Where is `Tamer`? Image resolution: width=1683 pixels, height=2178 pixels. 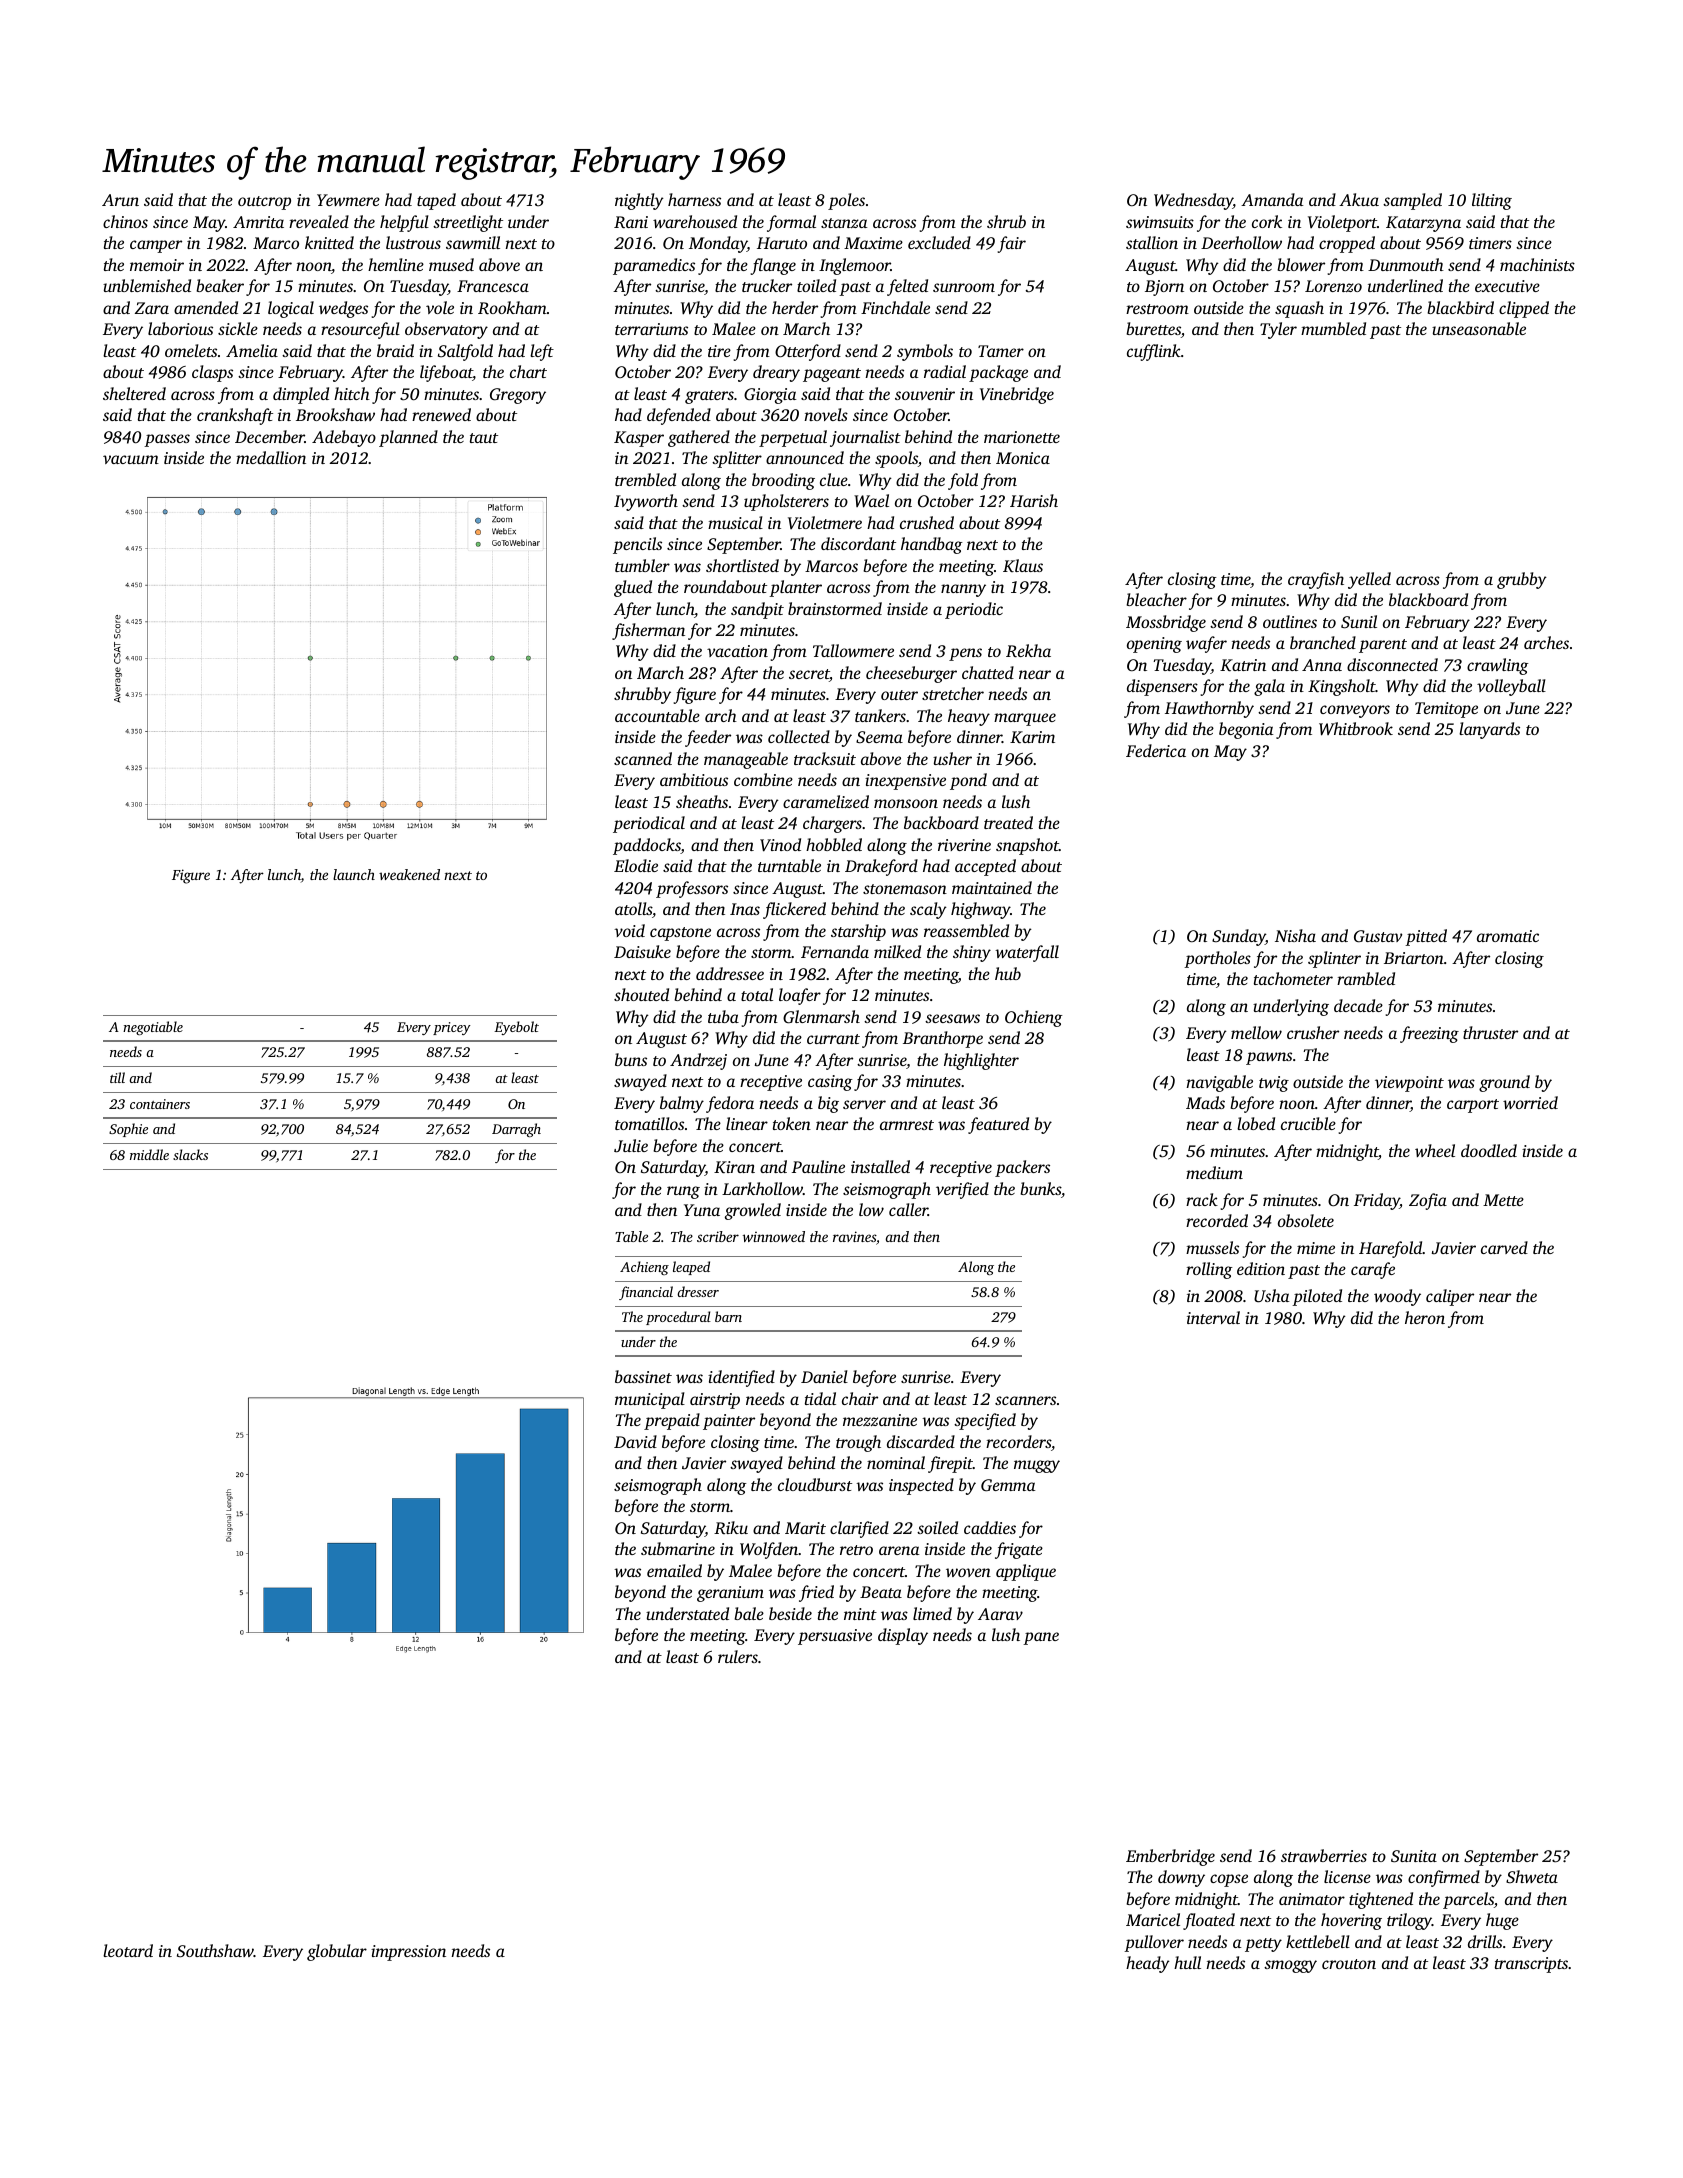
Tamer is located at coordinates (1001, 351).
